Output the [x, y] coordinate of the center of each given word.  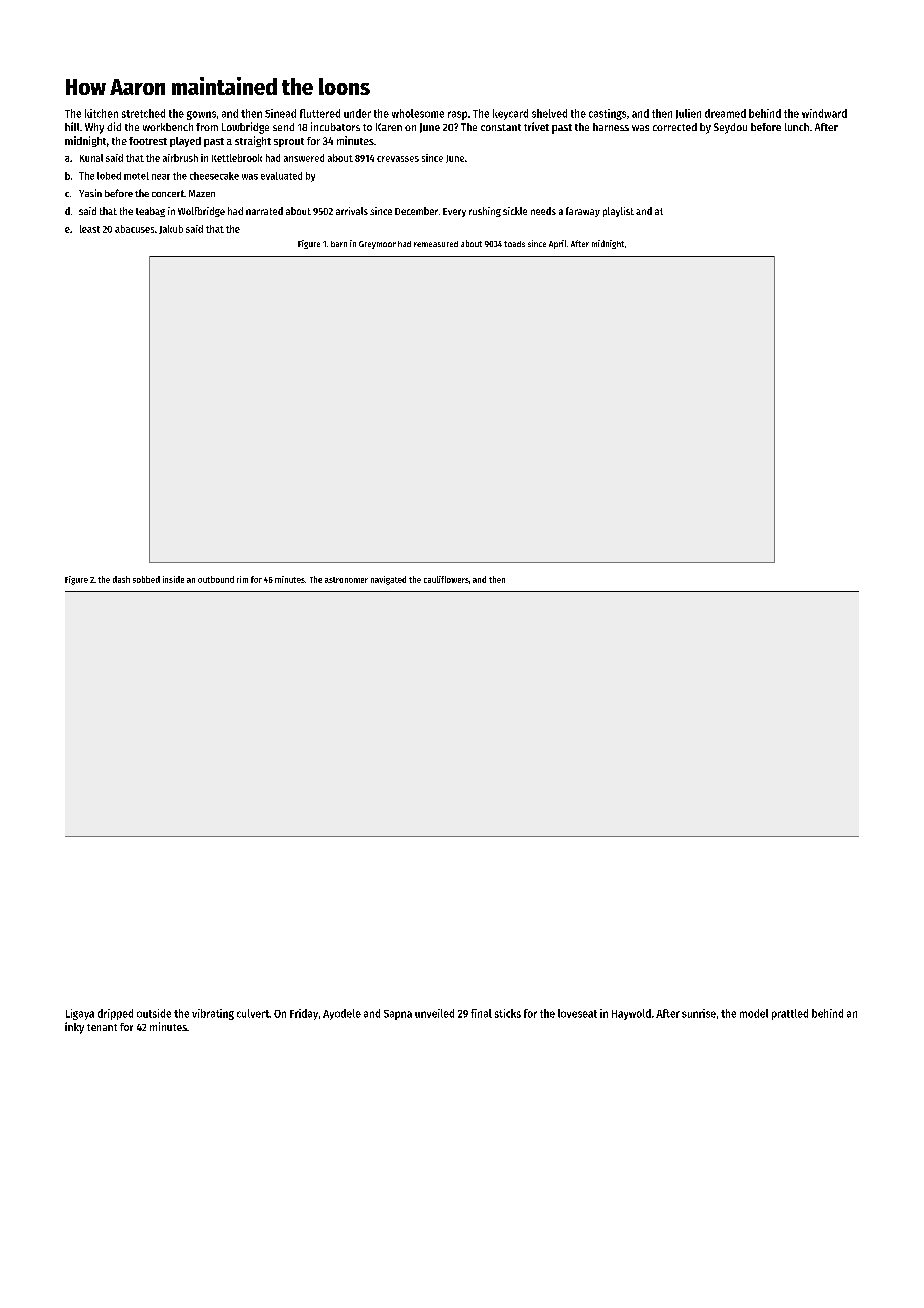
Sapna [398, 1015]
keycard [510, 114]
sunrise [699, 1013]
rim [242, 579]
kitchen [101, 113]
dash [121, 579]
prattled [790, 1014]
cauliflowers [446, 579]
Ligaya [80, 1014]
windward [824, 113]
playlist [618, 212]
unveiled [434, 1013]
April [557, 244]
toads [514, 244]
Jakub [171, 229]
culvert [253, 1013]
